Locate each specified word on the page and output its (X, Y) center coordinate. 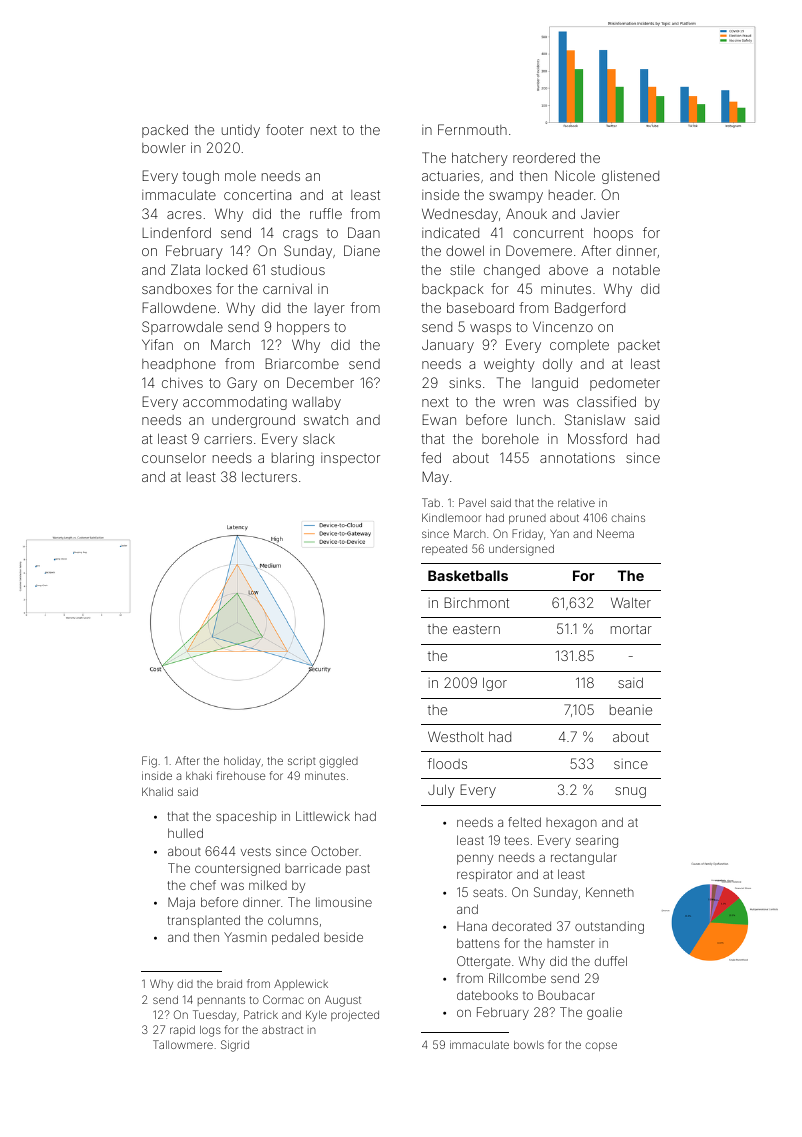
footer (285, 129)
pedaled (295, 938)
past (358, 870)
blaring (293, 459)
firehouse (241, 775)
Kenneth (610, 892)
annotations (577, 458)
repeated (444, 550)
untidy (241, 131)
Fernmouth (472, 129)
